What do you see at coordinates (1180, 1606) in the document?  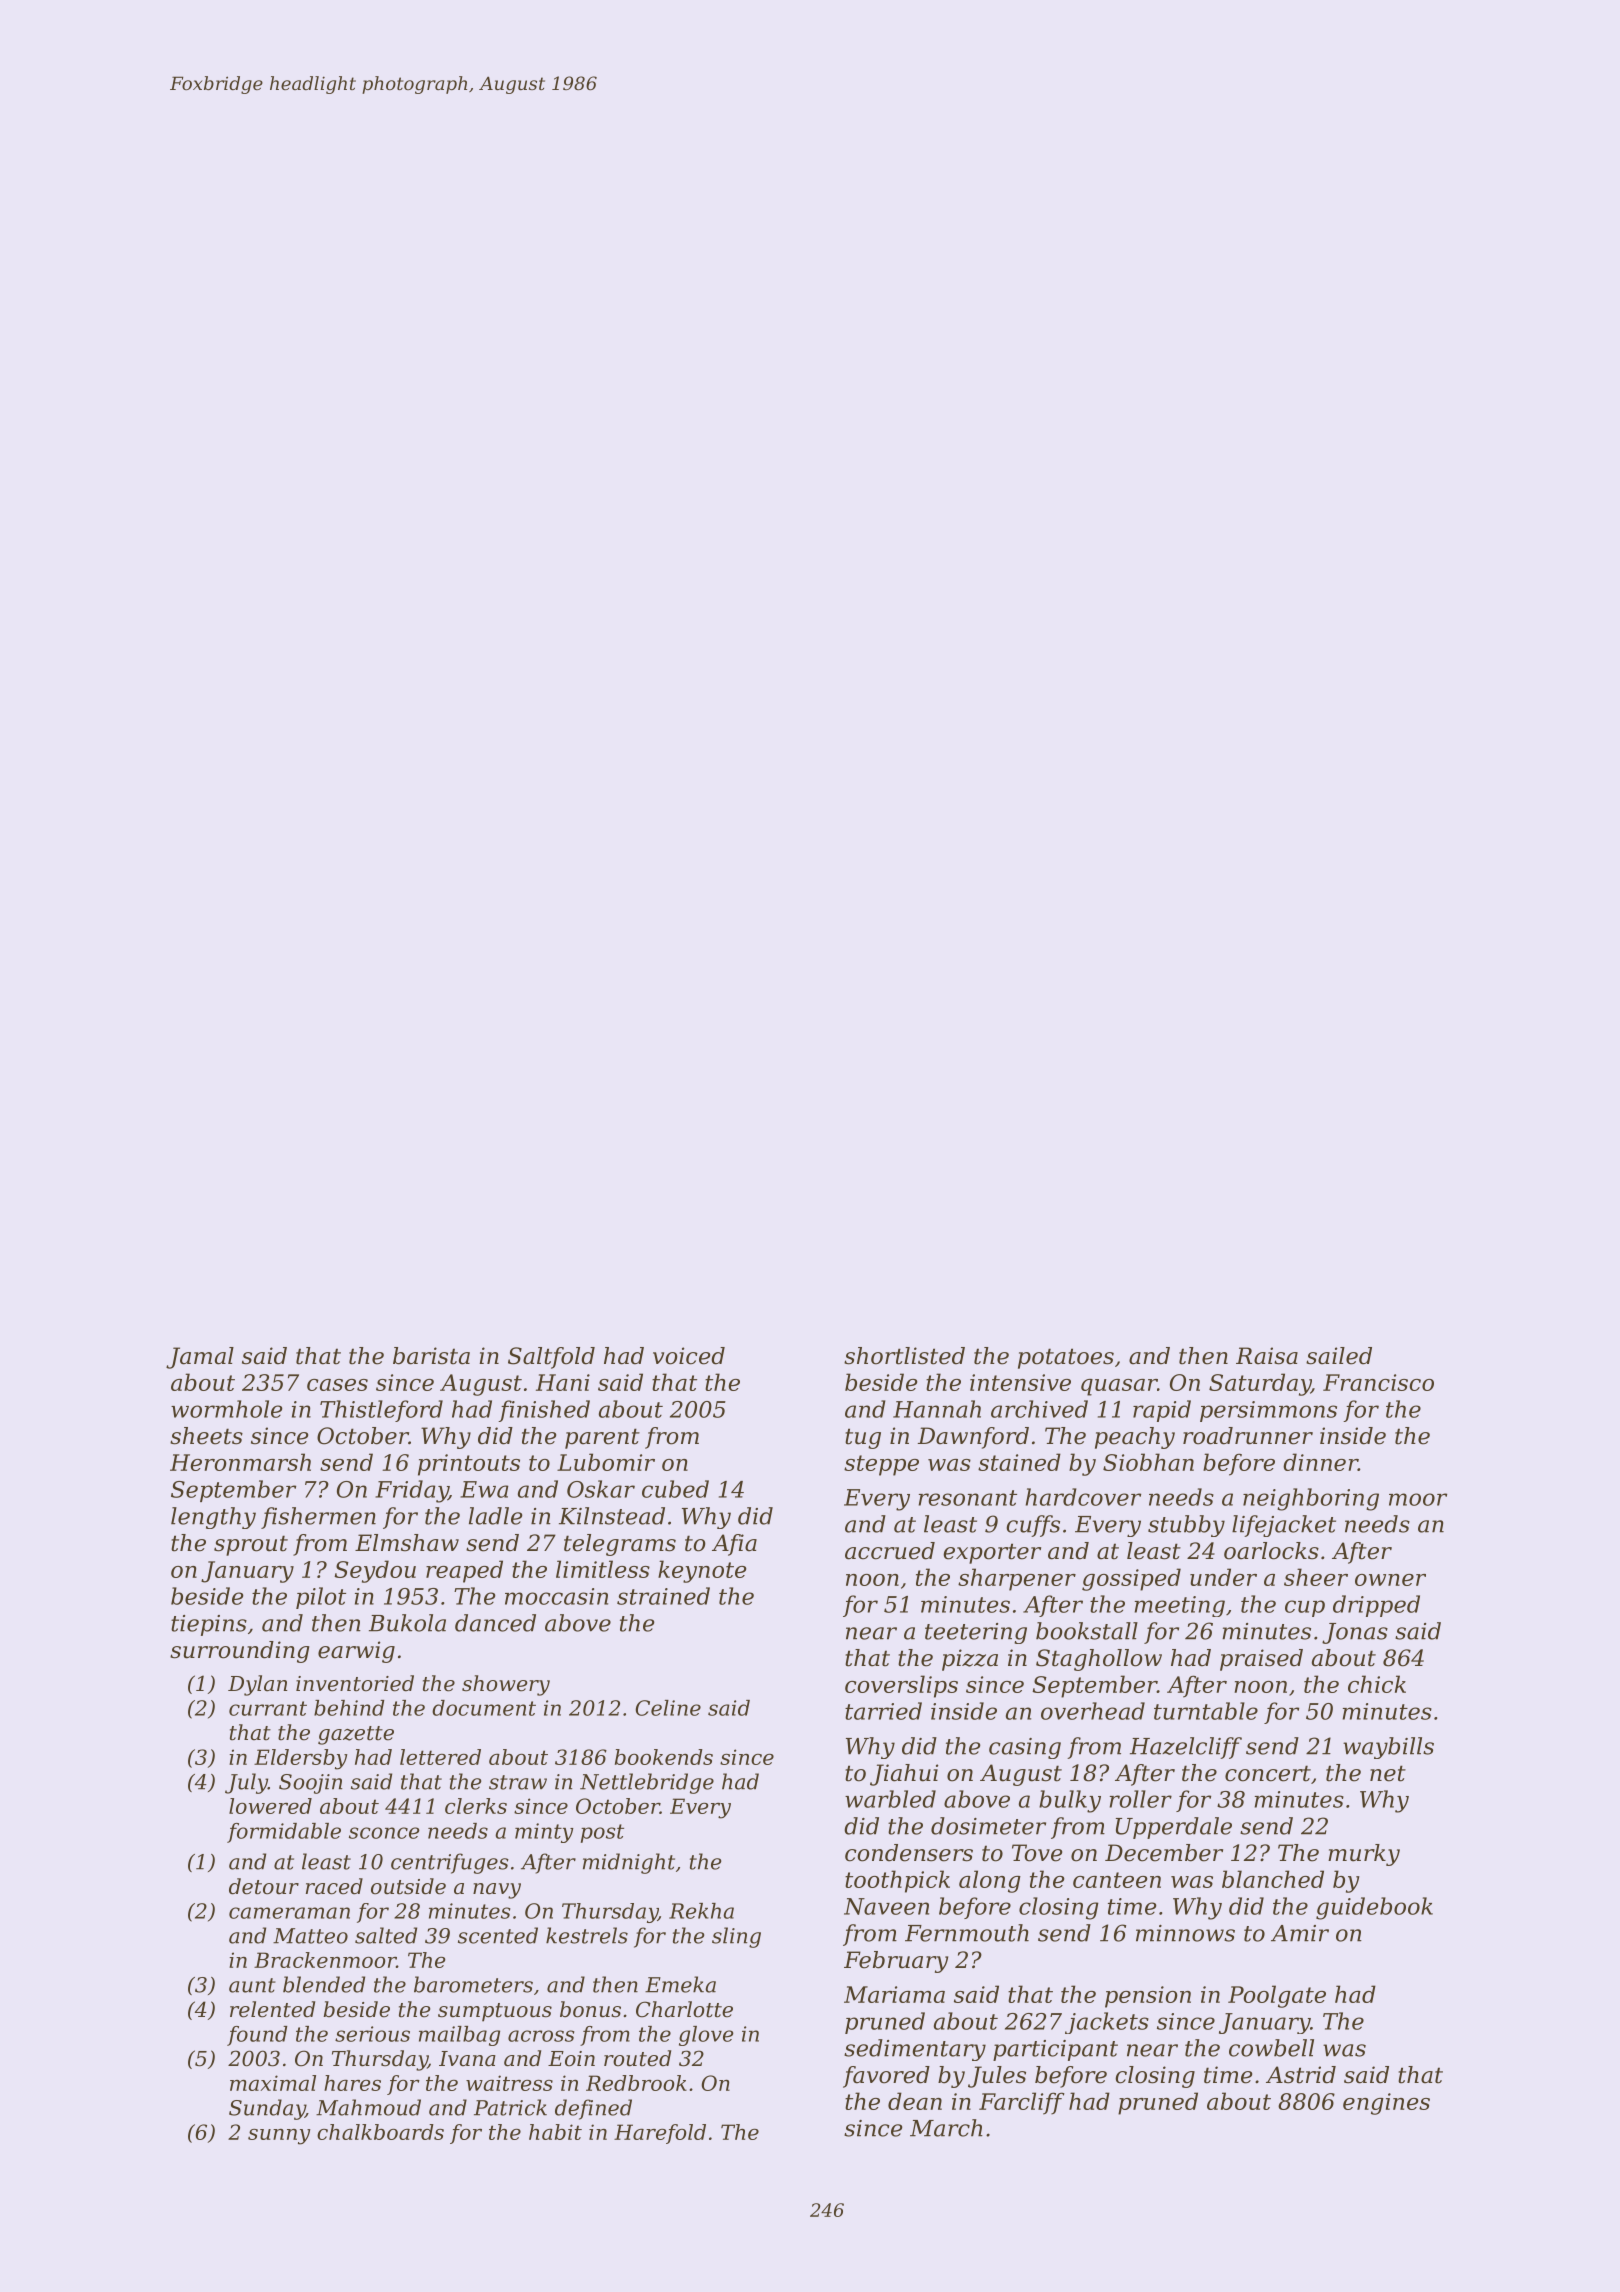 I see `meeting` at bounding box center [1180, 1606].
